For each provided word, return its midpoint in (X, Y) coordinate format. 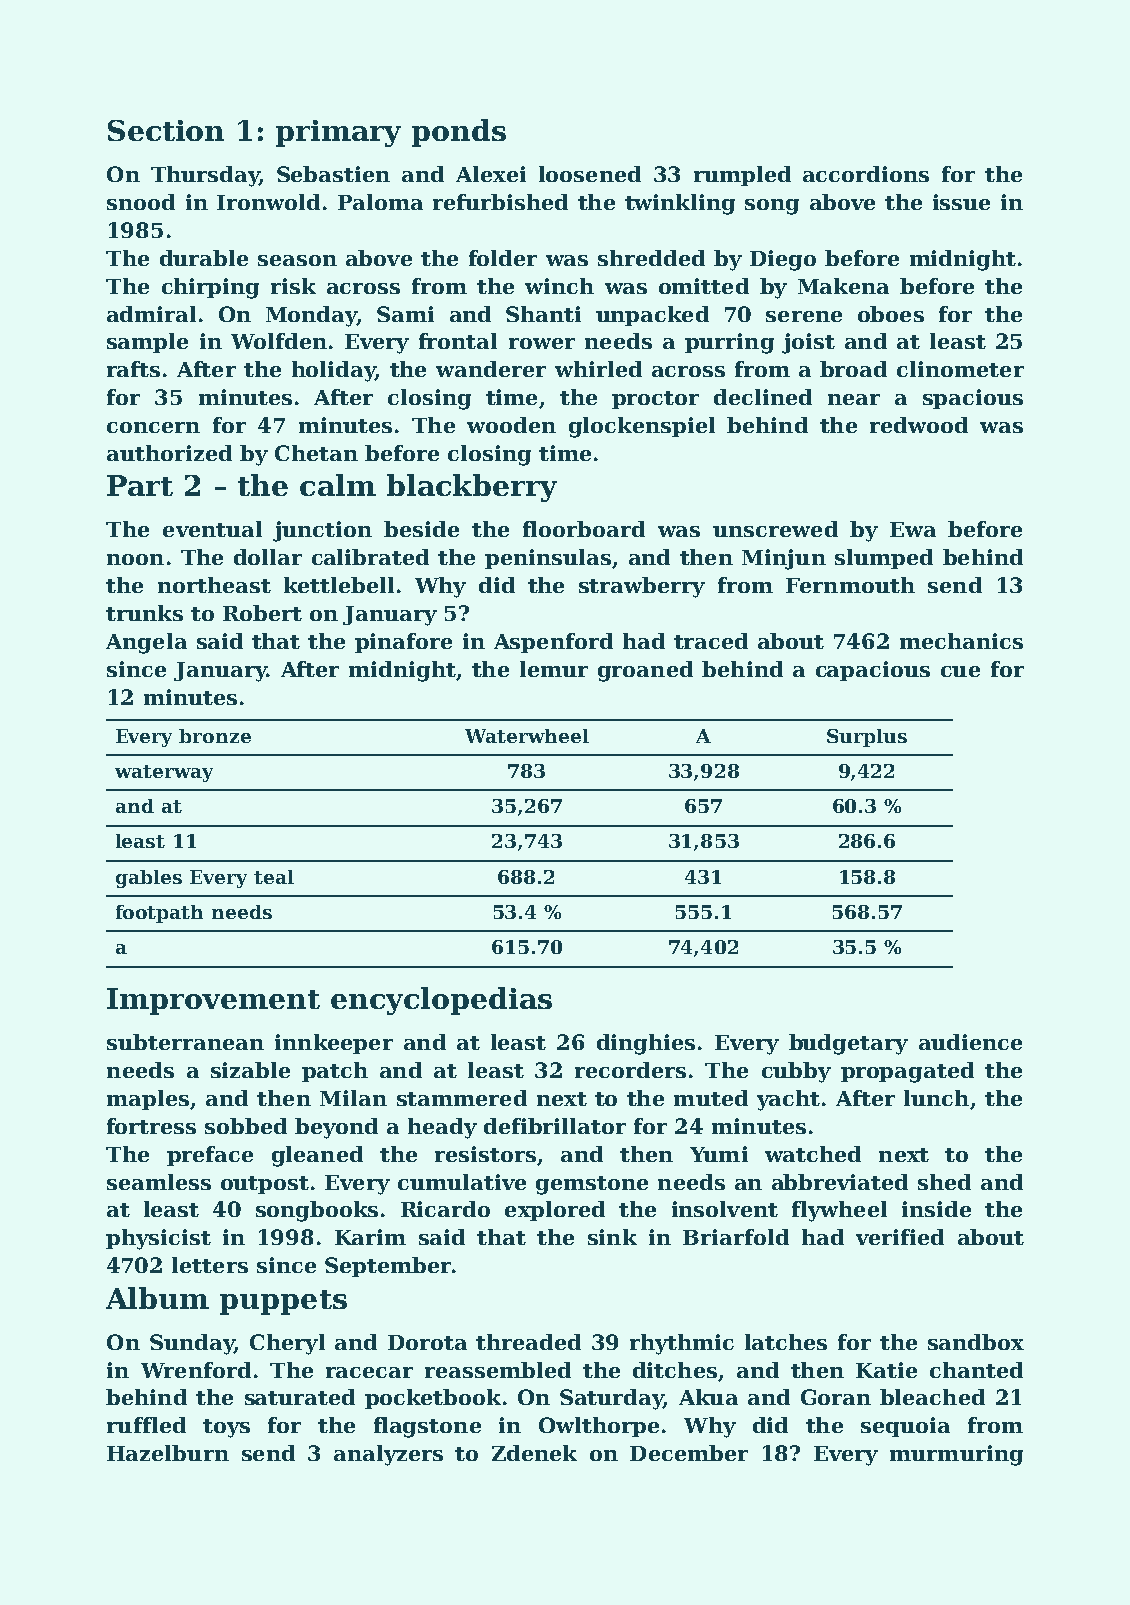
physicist (158, 1239)
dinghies (646, 1044)
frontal (458, 341)
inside (936, 1209)
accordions (866, 174)
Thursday (205, 176)
